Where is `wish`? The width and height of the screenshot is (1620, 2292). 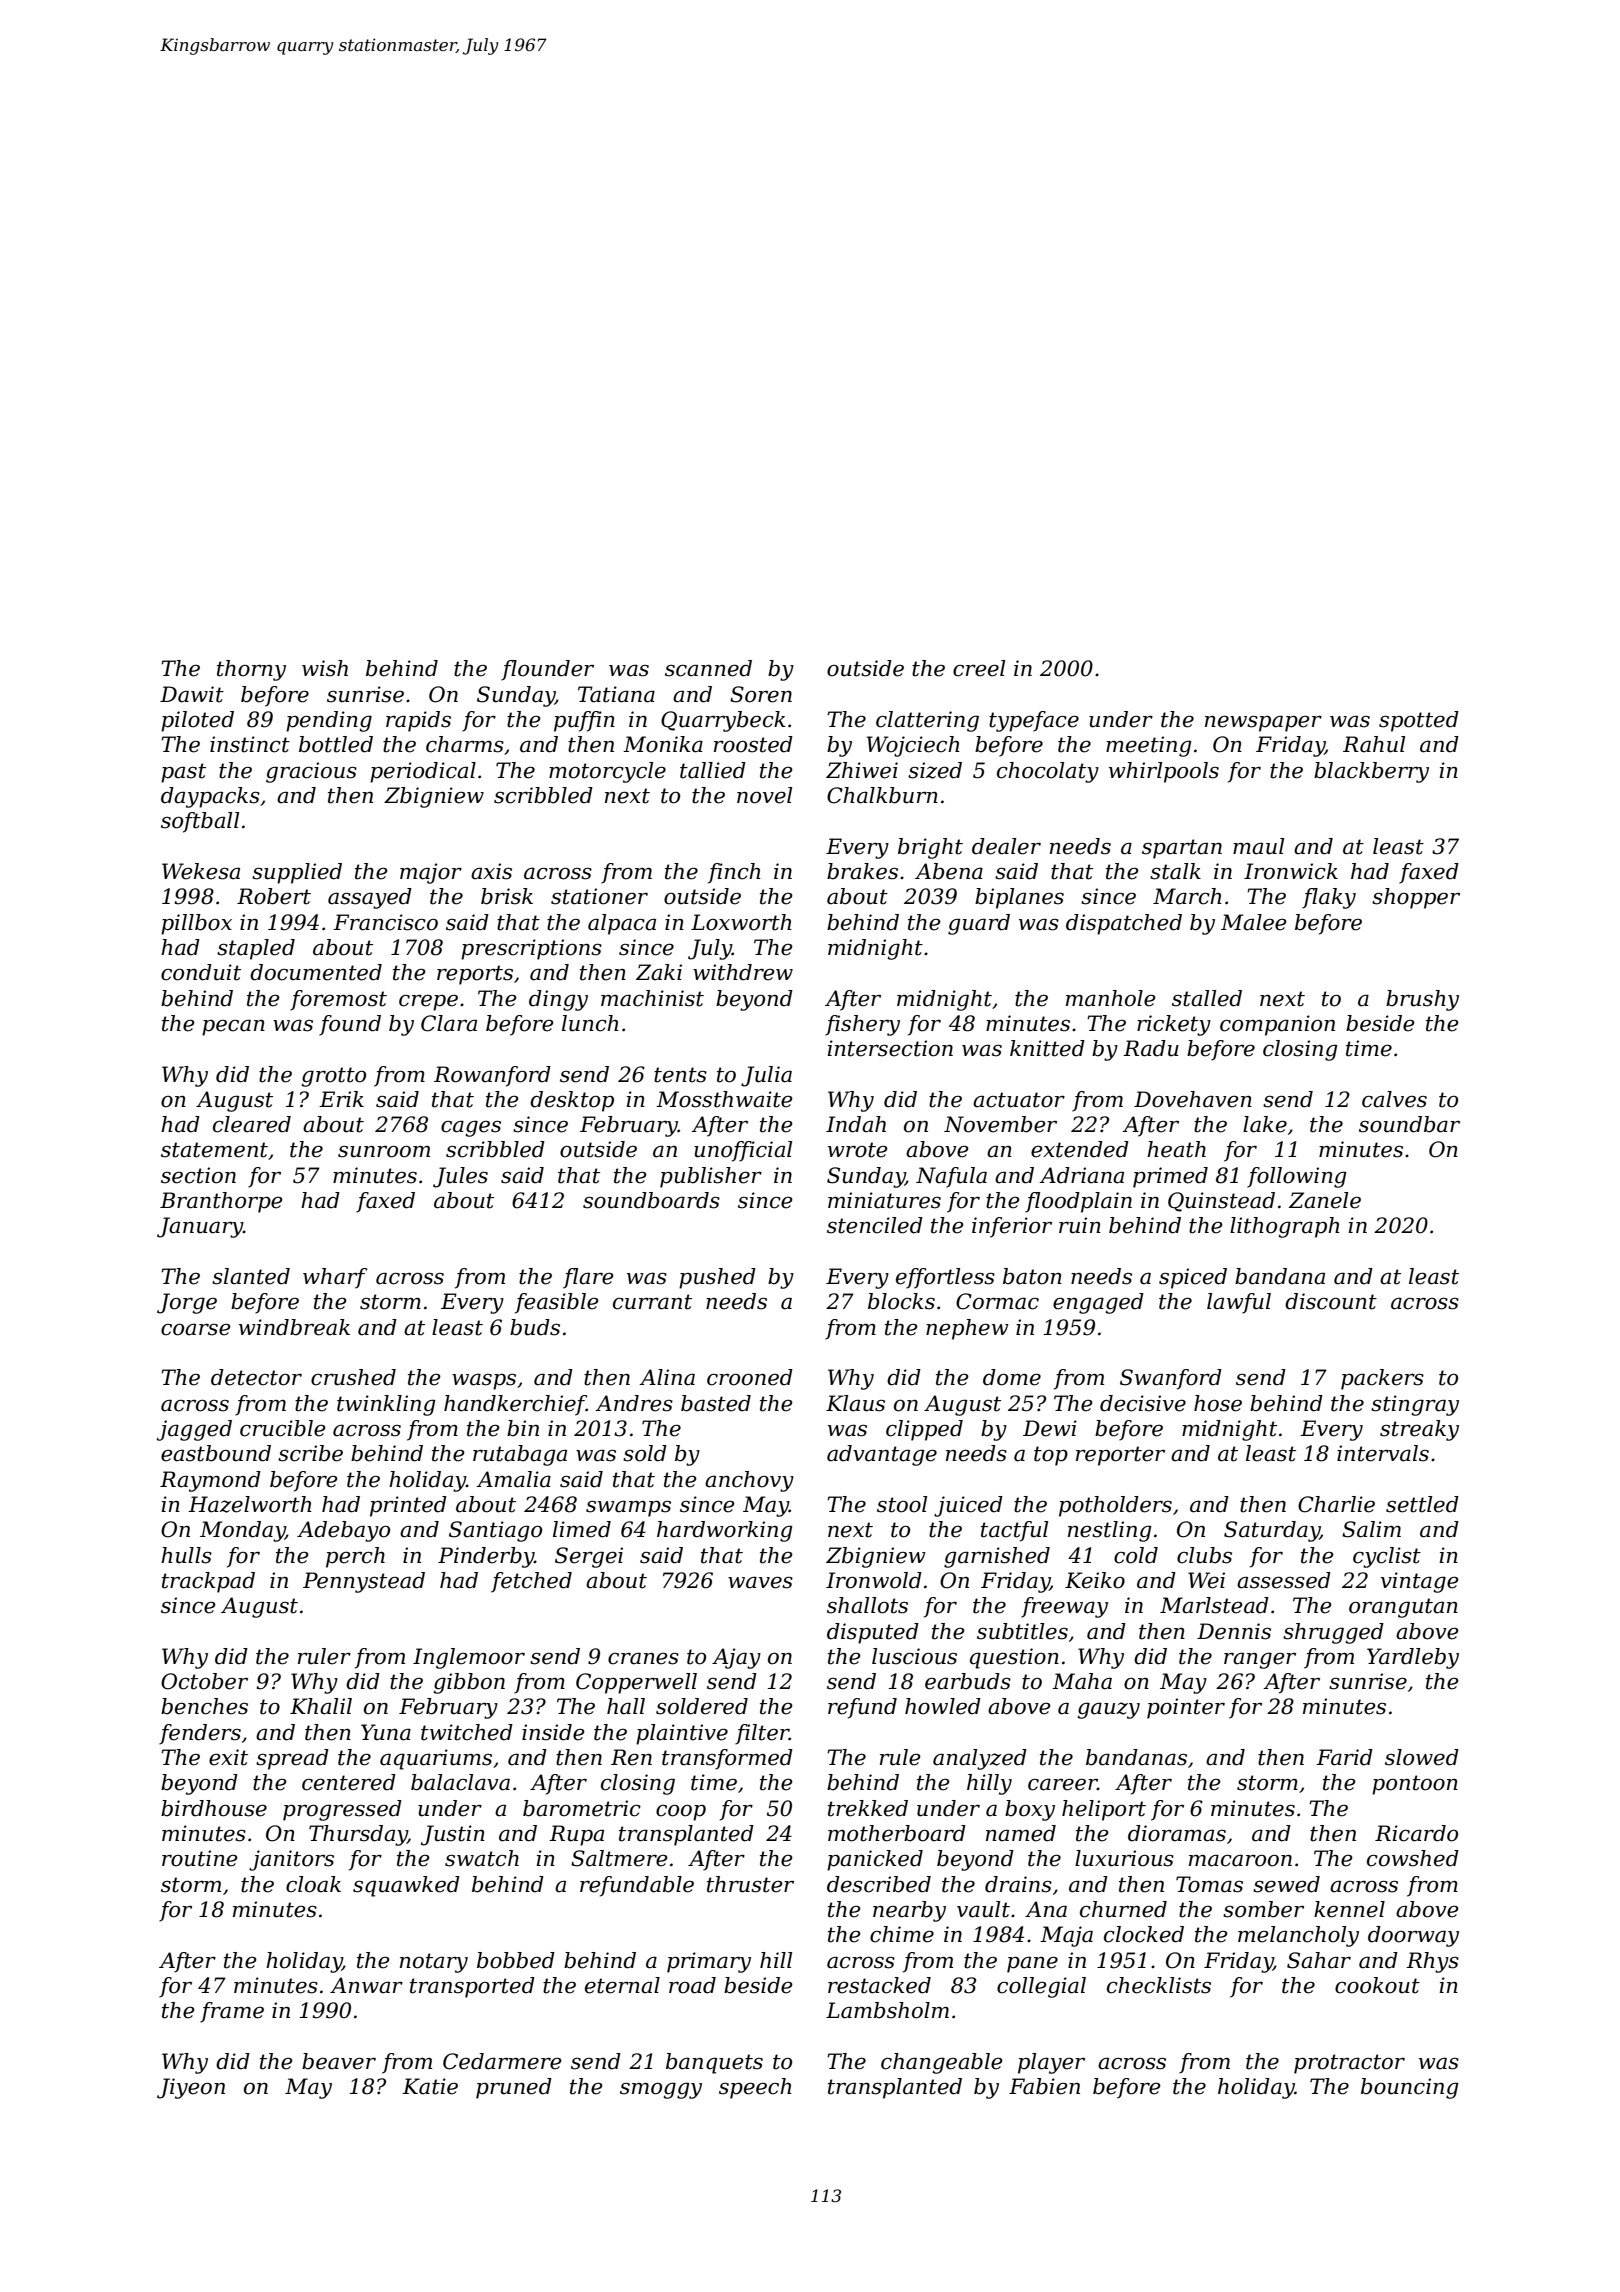
wish is located at coordinates (325, 668).
